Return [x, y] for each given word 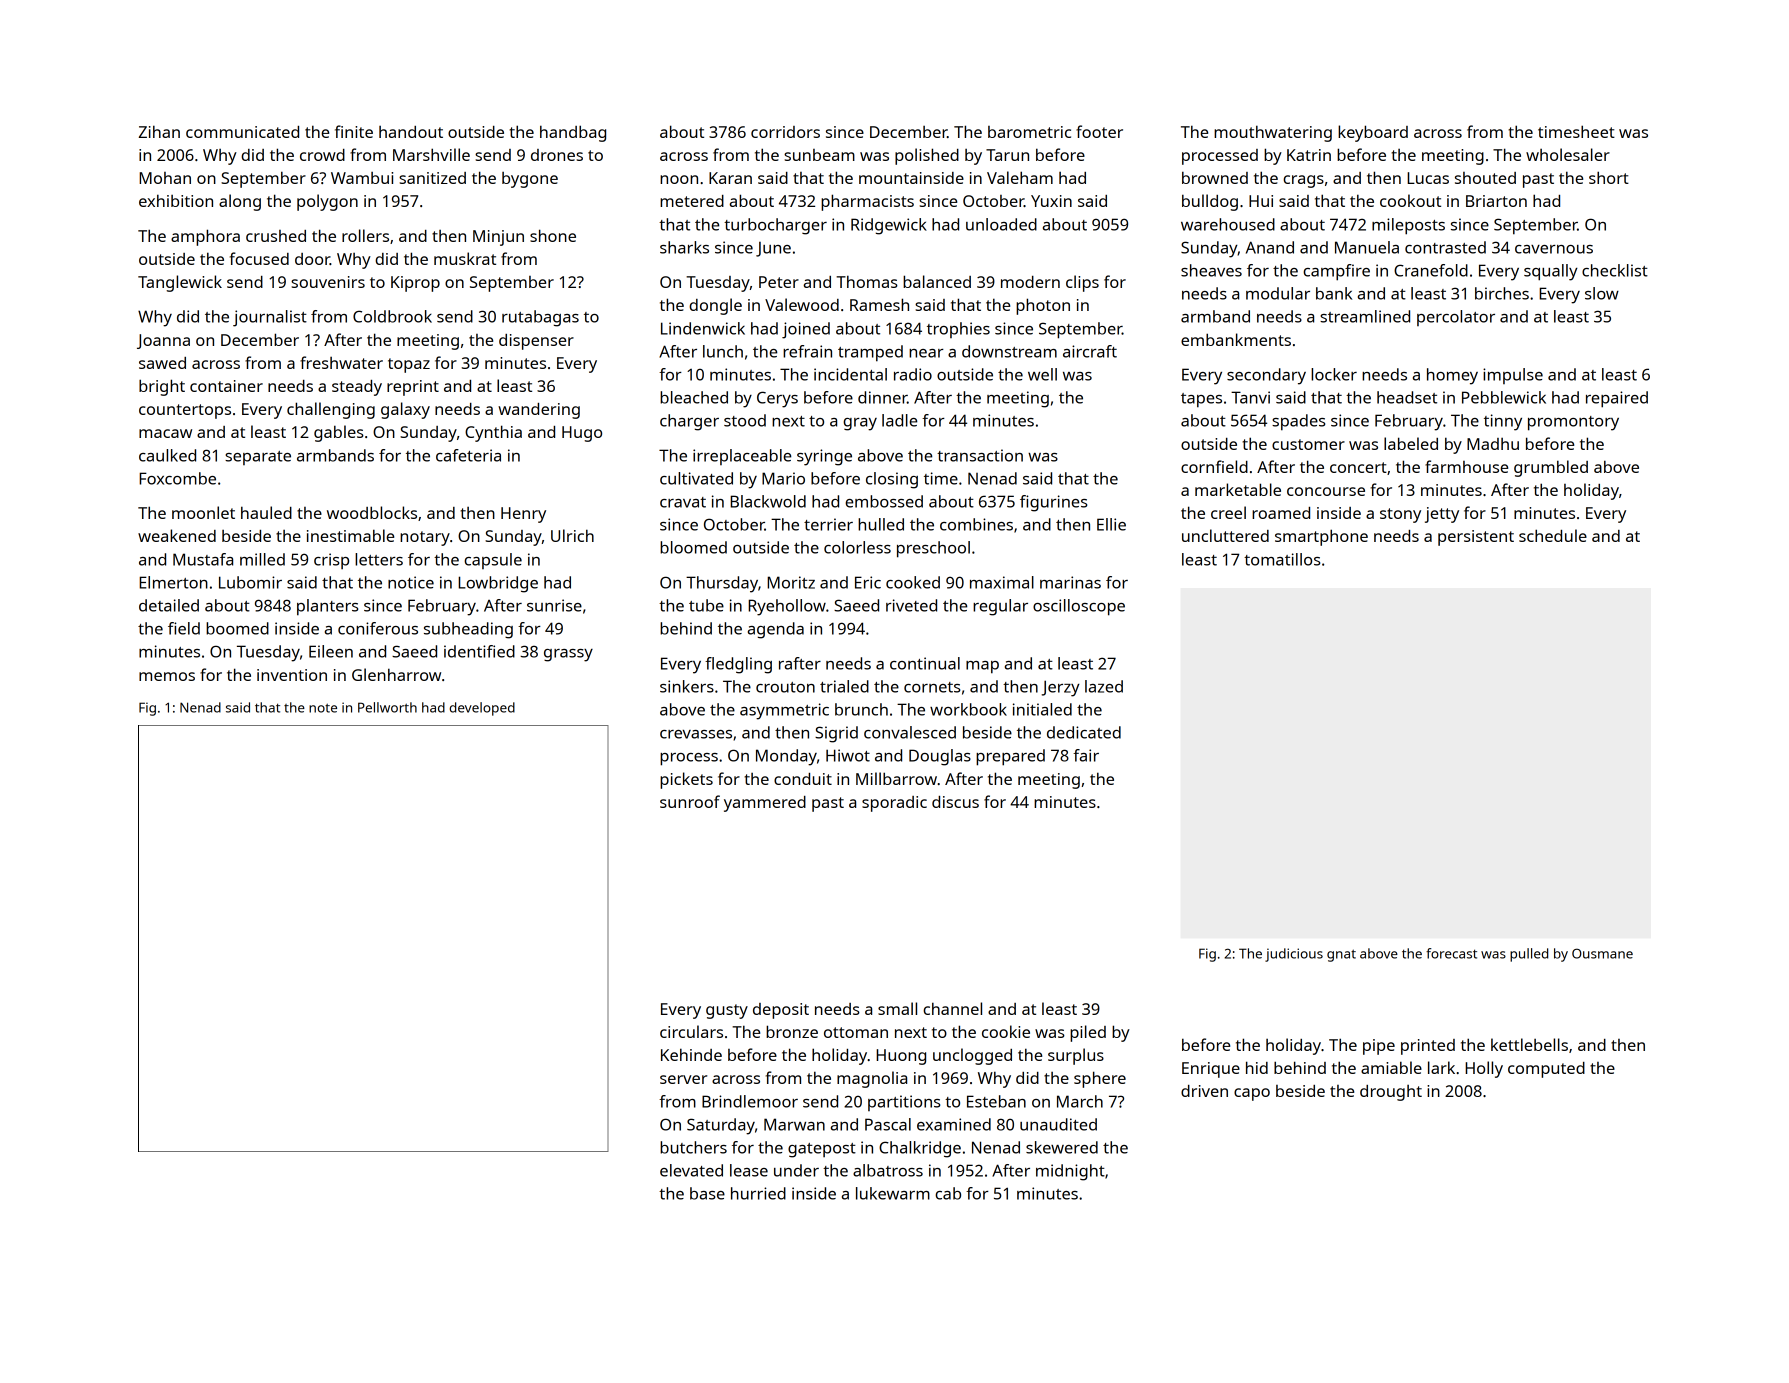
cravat [683, 502]
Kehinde [691, 1054]
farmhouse [1466, 466]
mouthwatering [1273, 133]
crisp [331, 561]
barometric [1029, 132]
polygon [327, 202]
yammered [765, 804]
